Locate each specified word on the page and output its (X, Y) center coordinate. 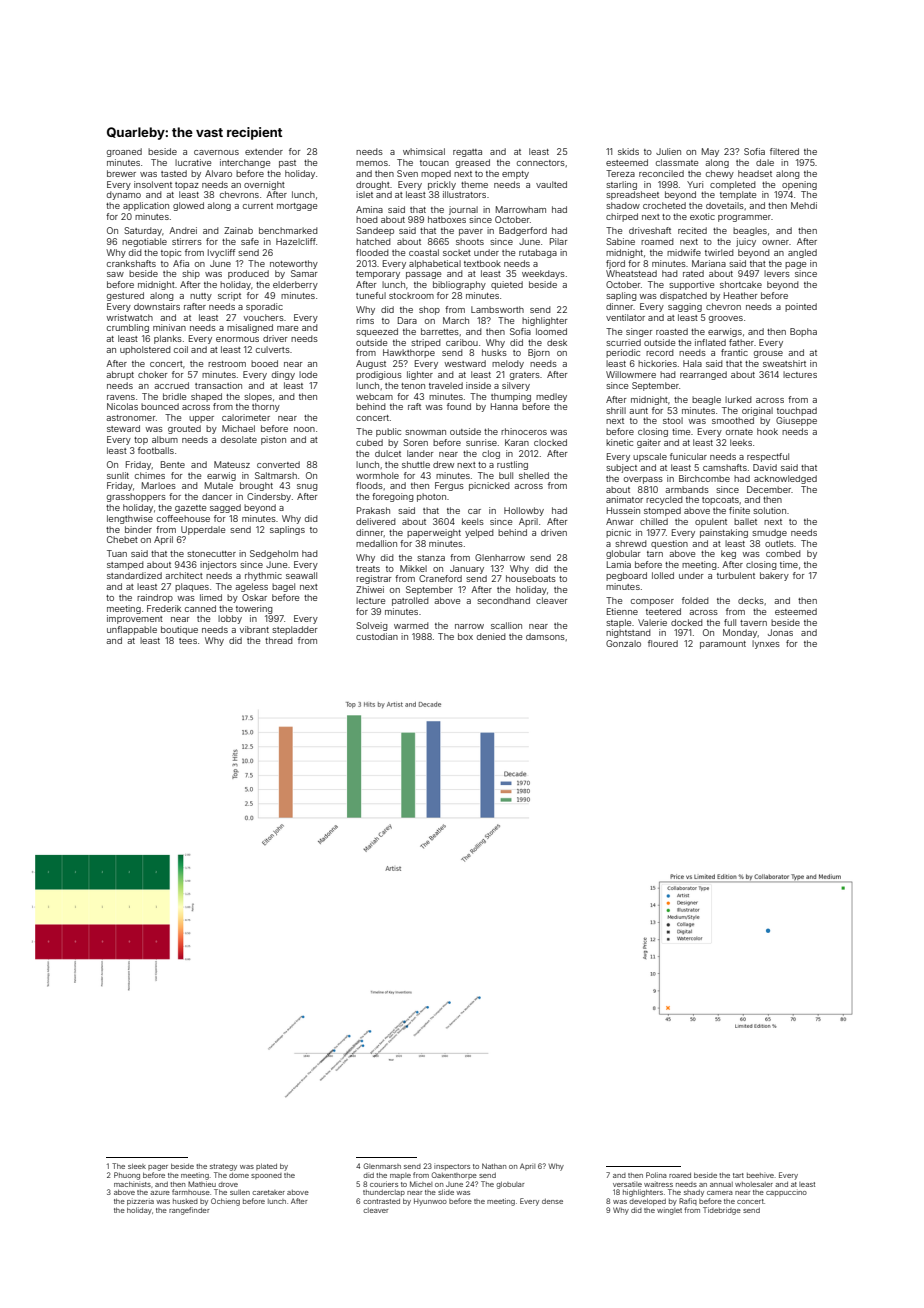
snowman (425, 432)
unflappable (132, 630)
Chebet (122, 539)
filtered (784, 151)
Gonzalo (623, 643)
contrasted (381, 1201)
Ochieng (225, 1202)
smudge (769, 533)
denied (491, 636)
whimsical (424, 151)
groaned (124, 152)
